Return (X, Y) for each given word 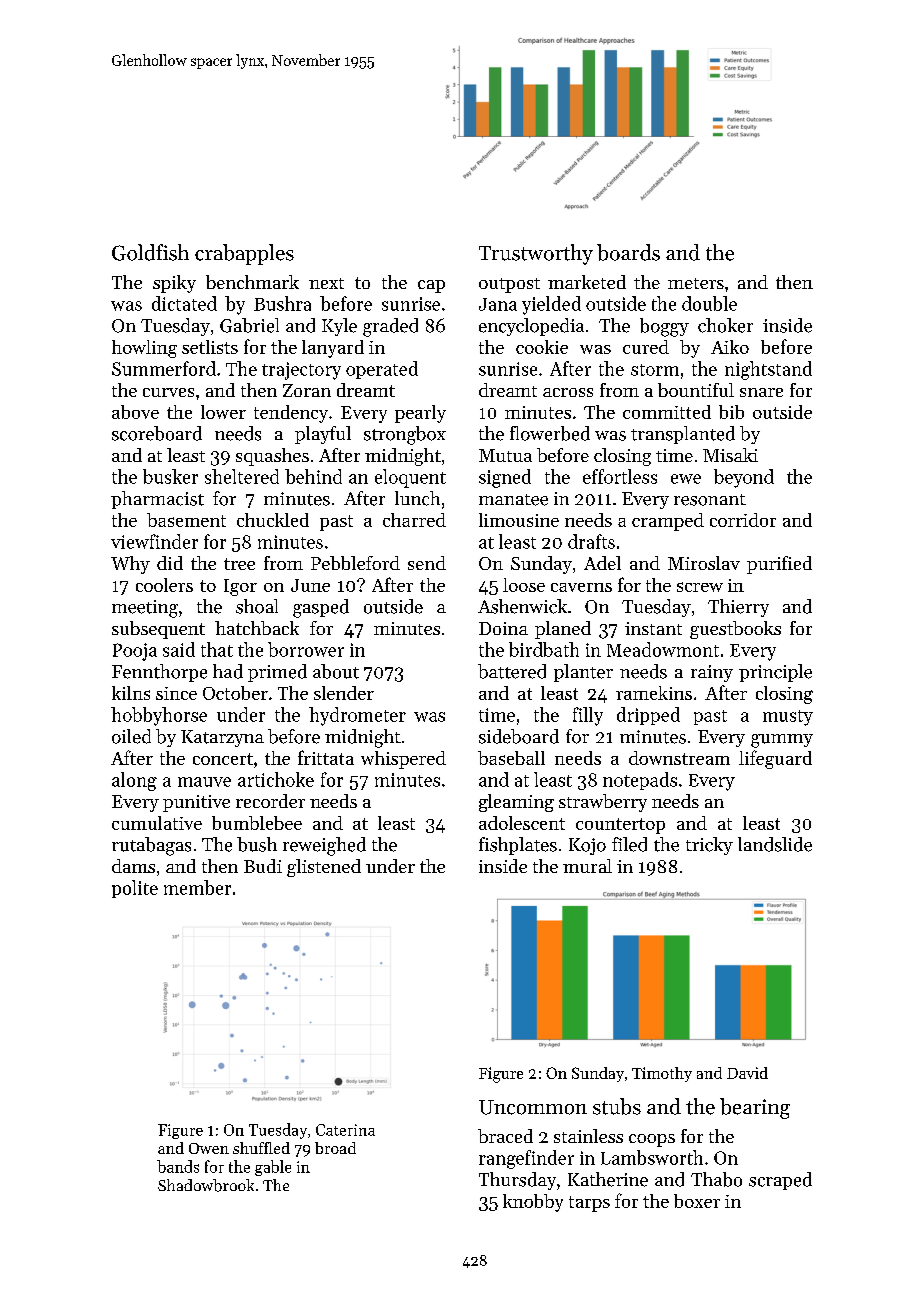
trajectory (301, 371)
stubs (617, 1106)
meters (696, 283)
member (197, 887)
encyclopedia (531, 327)
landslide (775, 844)
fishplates (518, 846)
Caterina (345, 1130)
